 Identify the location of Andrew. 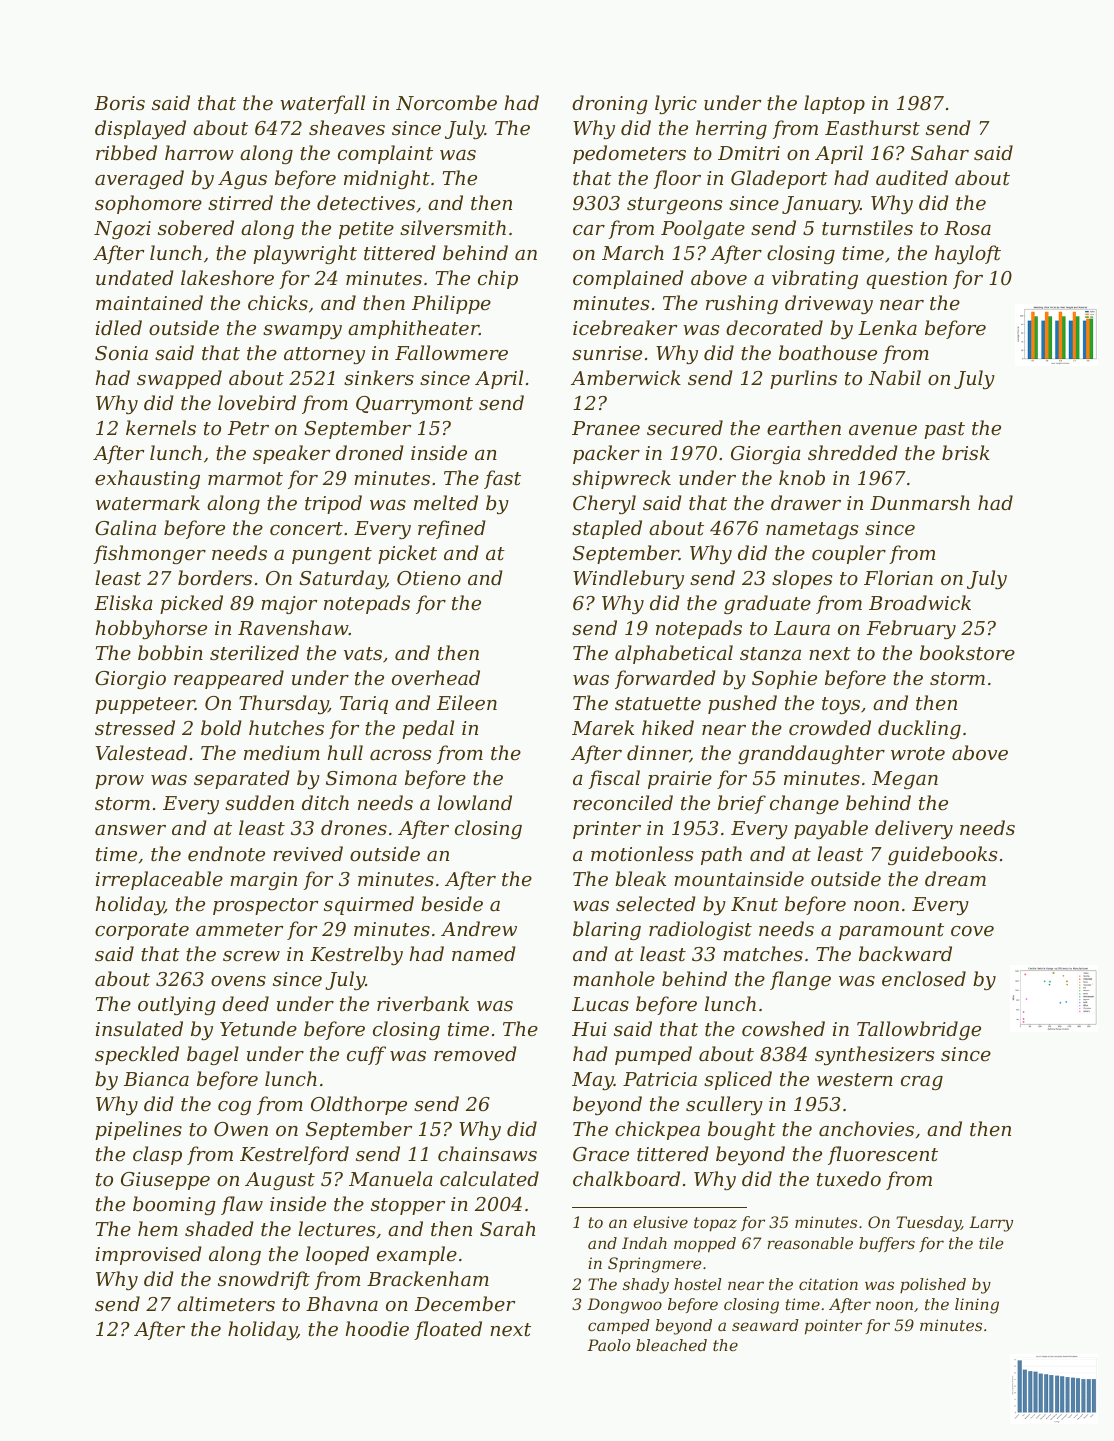
(479, 928).
